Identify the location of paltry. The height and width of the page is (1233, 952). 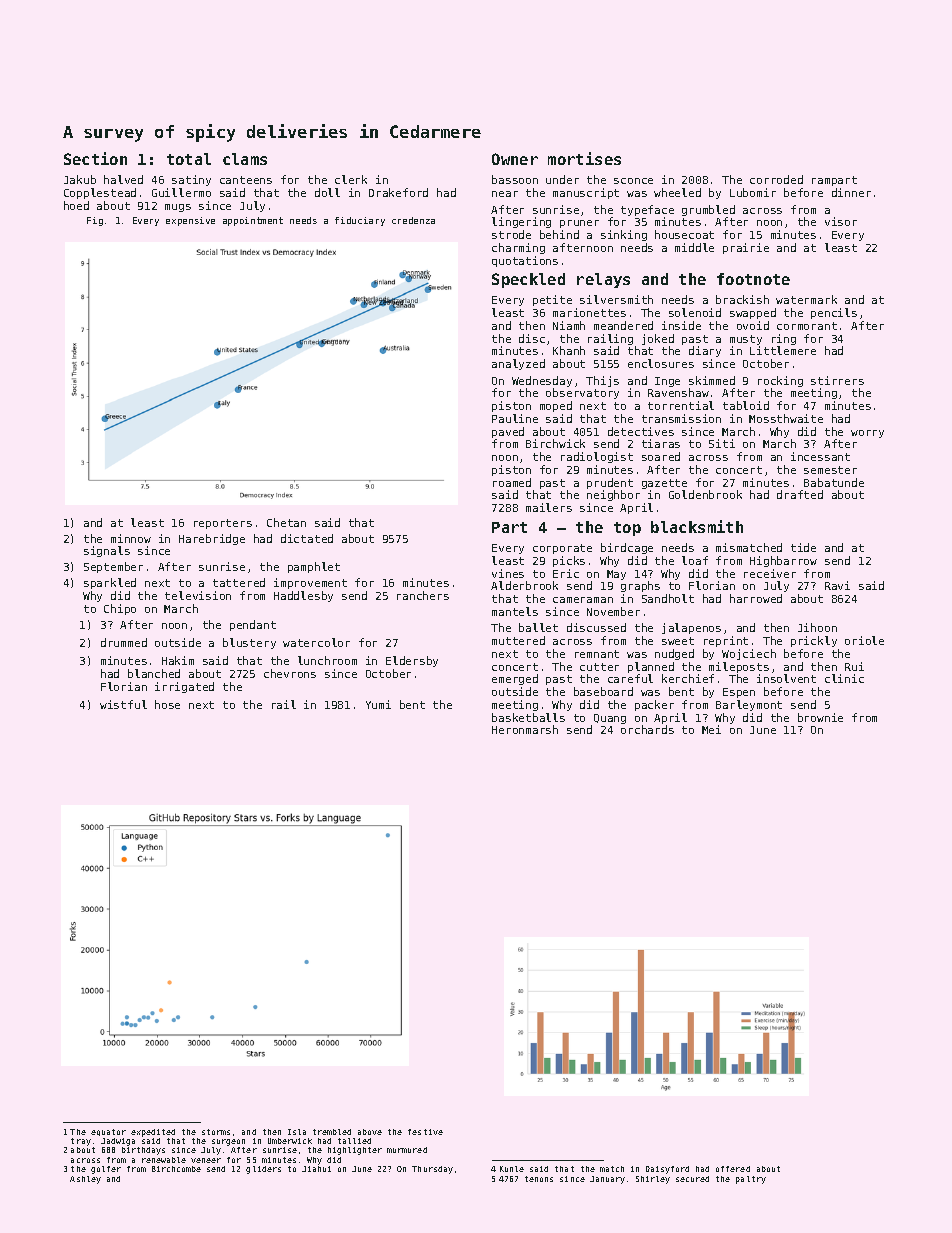
(751, 1180).
